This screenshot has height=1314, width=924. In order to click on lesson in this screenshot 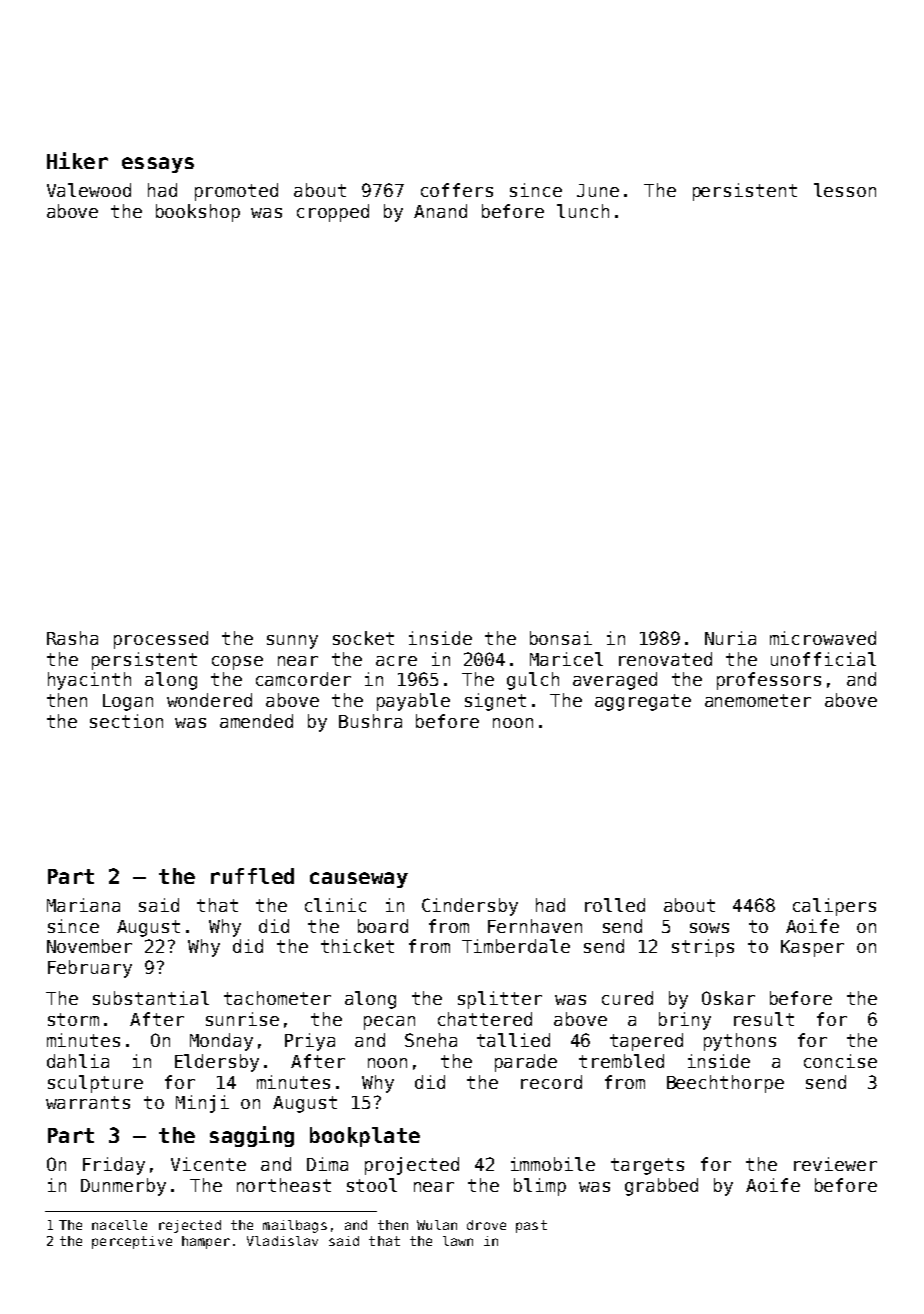, I will do `click(845, 190)`.
